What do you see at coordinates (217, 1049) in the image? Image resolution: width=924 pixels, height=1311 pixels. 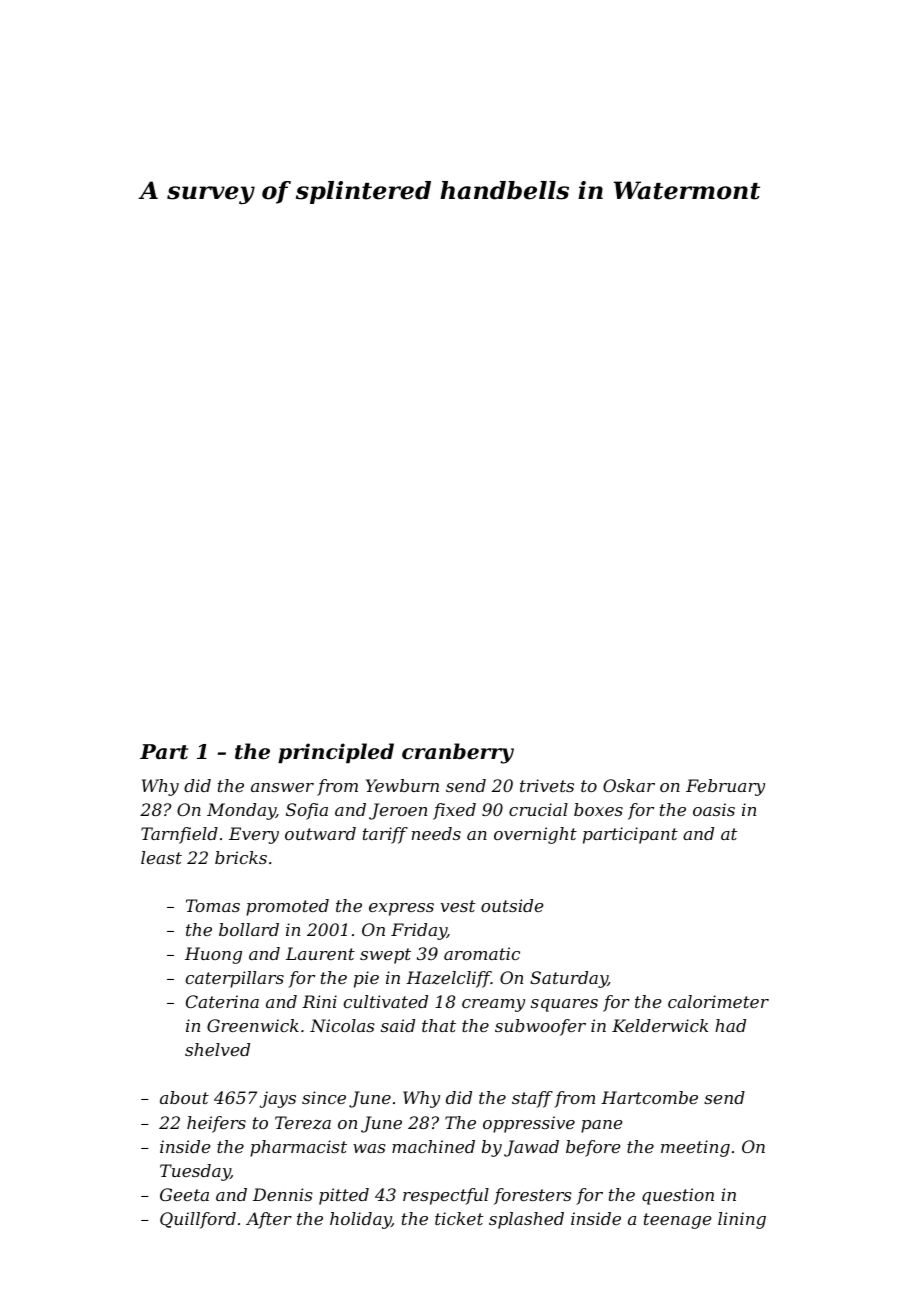 I see `shelved` at bounding box center [217, 1049].
